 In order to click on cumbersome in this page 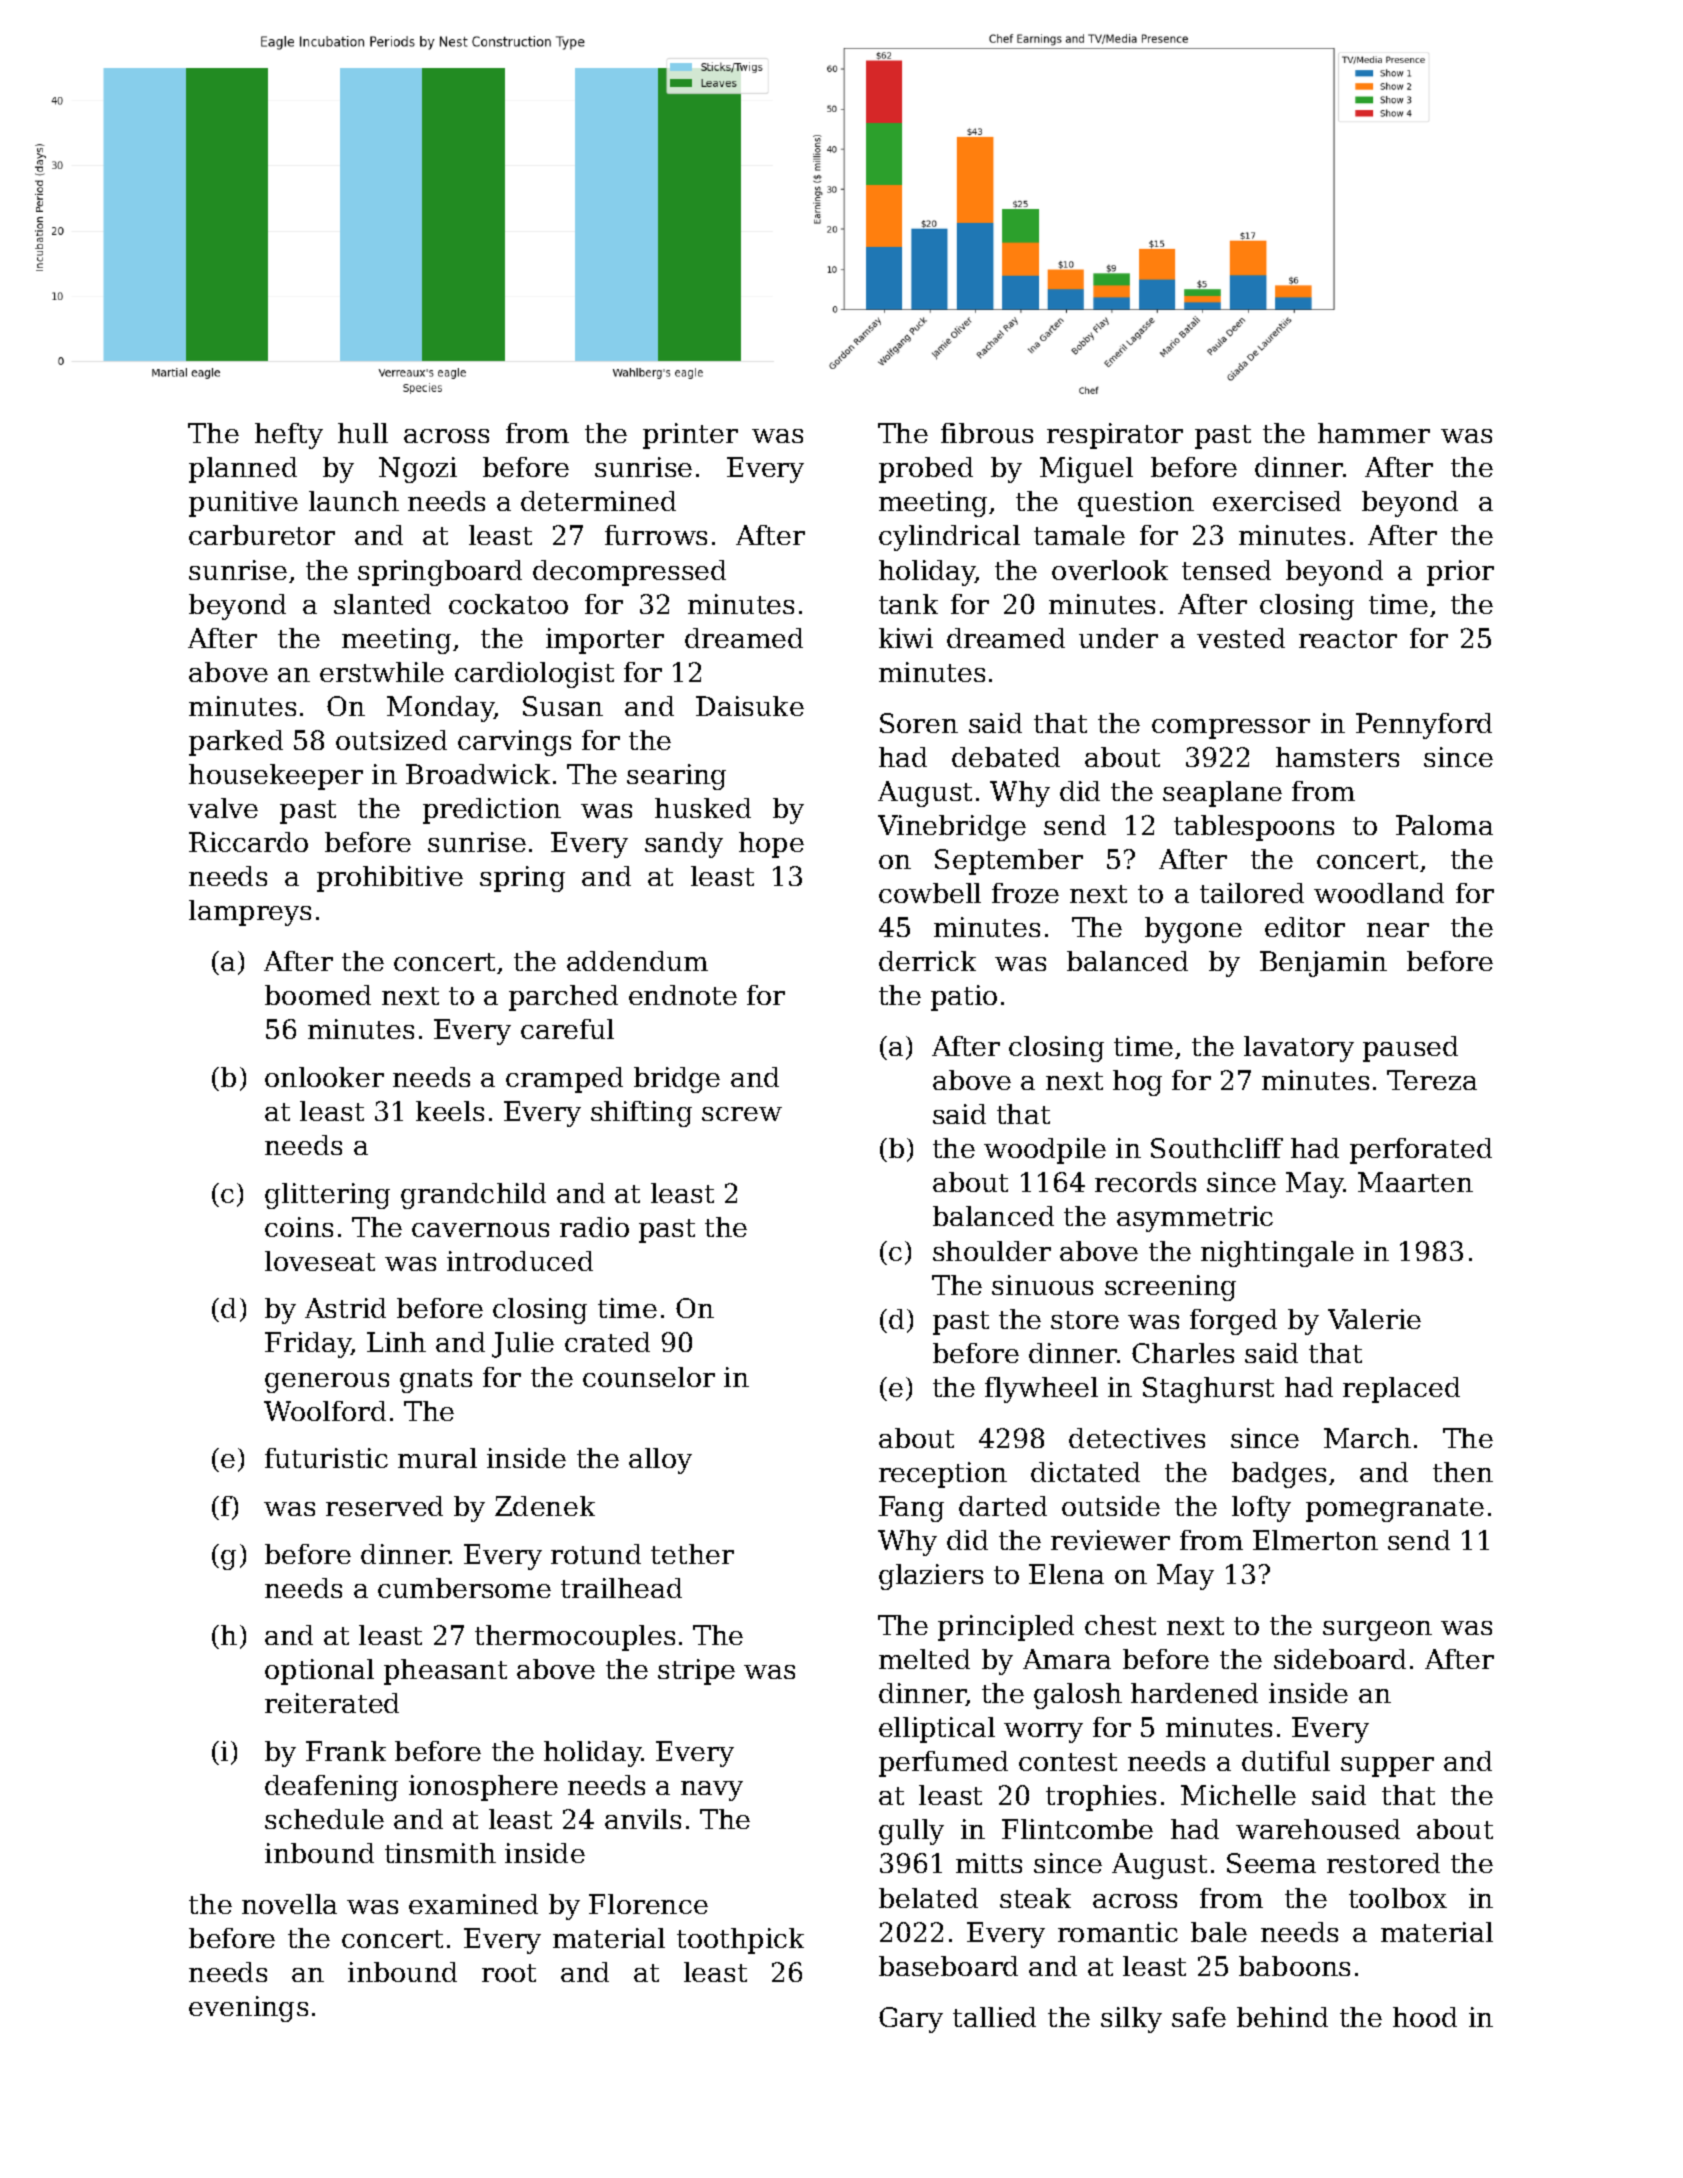, I will do `click(464, 1588)`.
